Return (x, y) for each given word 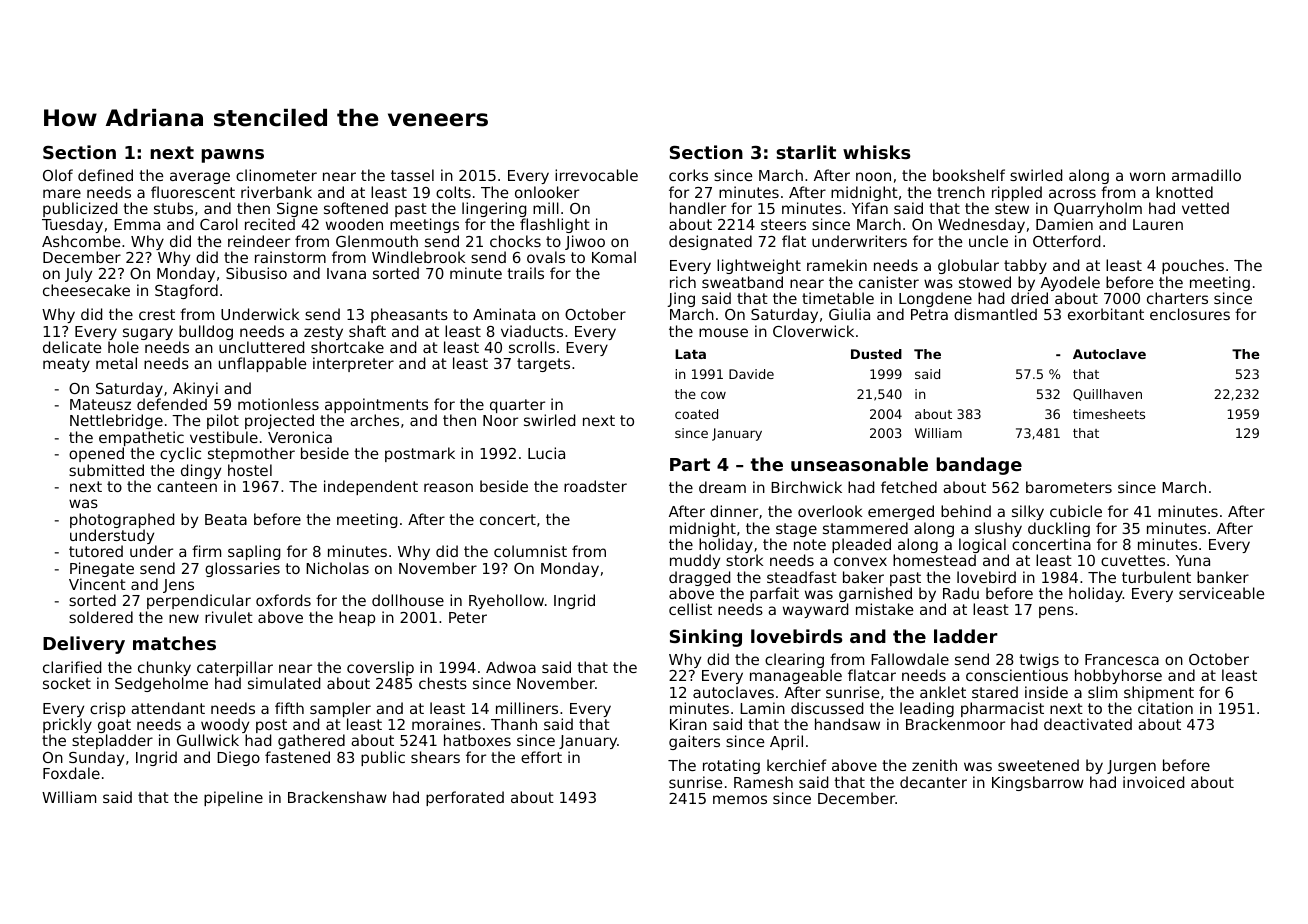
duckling (1059, 529)
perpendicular (199, 601)
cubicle (1076, 511)
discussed (827, 708)
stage (796, 530)
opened (96, 454)
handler (698, 208)
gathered (311, 741)
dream (722, 487)
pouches (1193, 266)
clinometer (276, 175)
